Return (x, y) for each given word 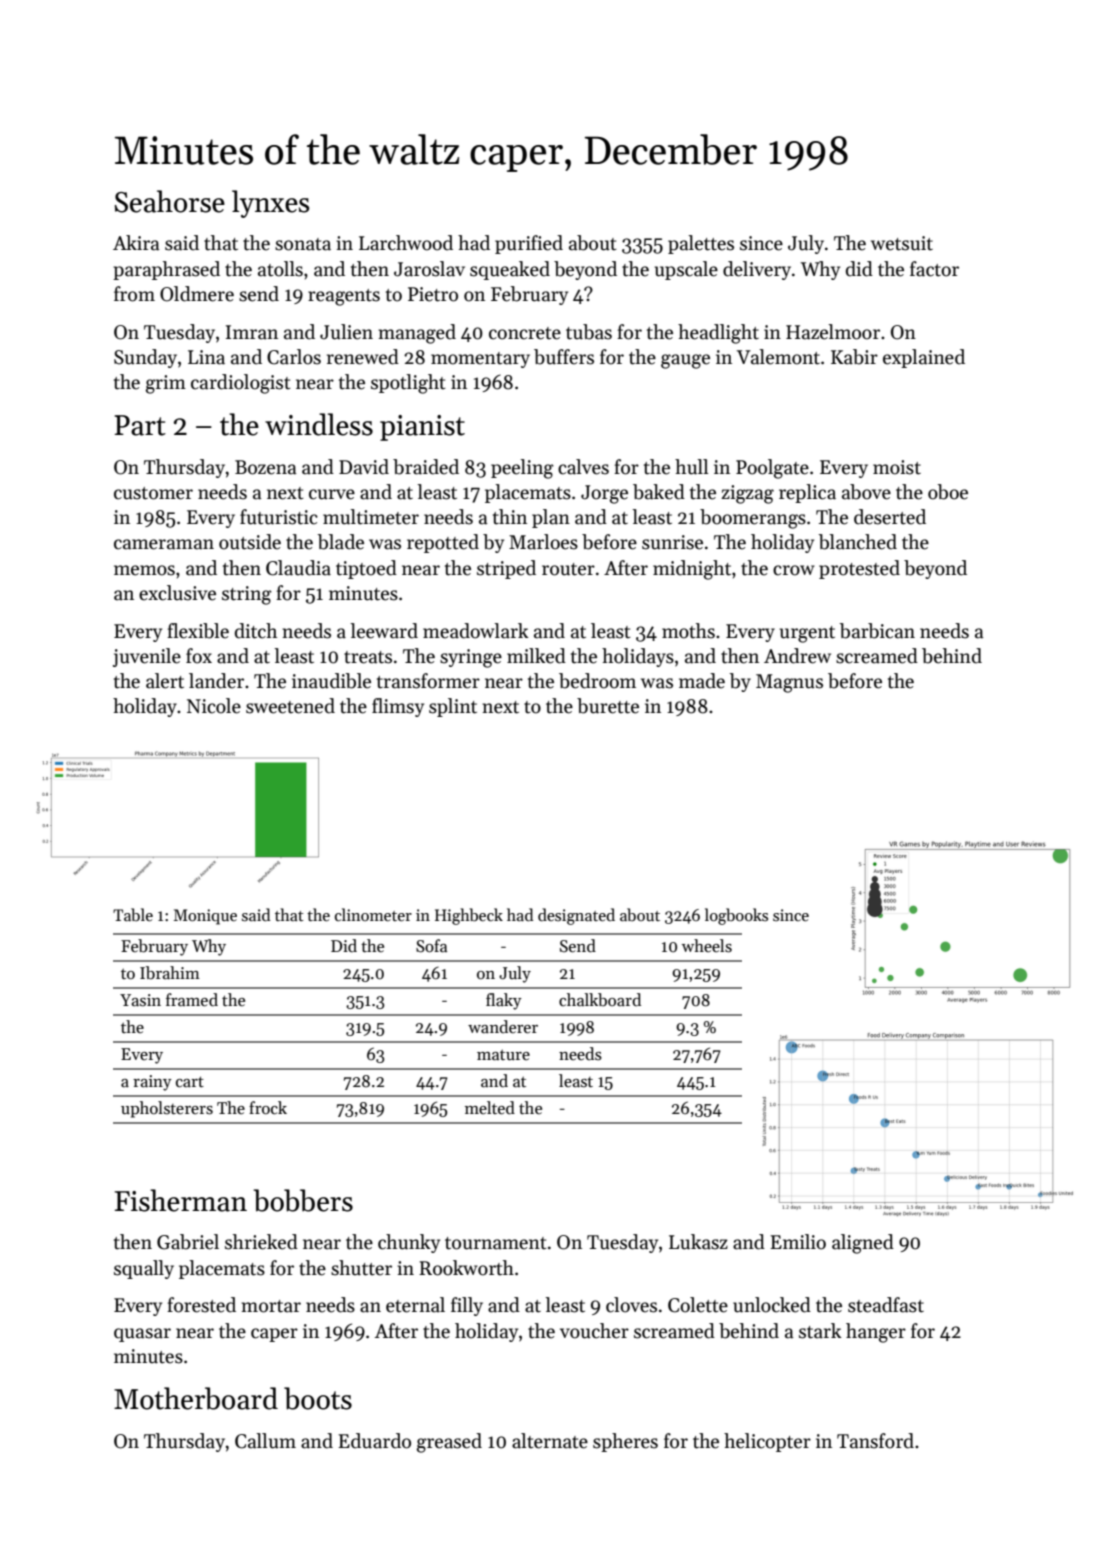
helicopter (767, 1442)
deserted (890, 517)
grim (166, 384)
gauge (685, 361)
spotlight (408, 384)
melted (490, 1108)
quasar (142, 1335)
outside (250, 542)
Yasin (140, 1000)
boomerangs (753, 519)
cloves (631, 1305)
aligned (863, 1244)
